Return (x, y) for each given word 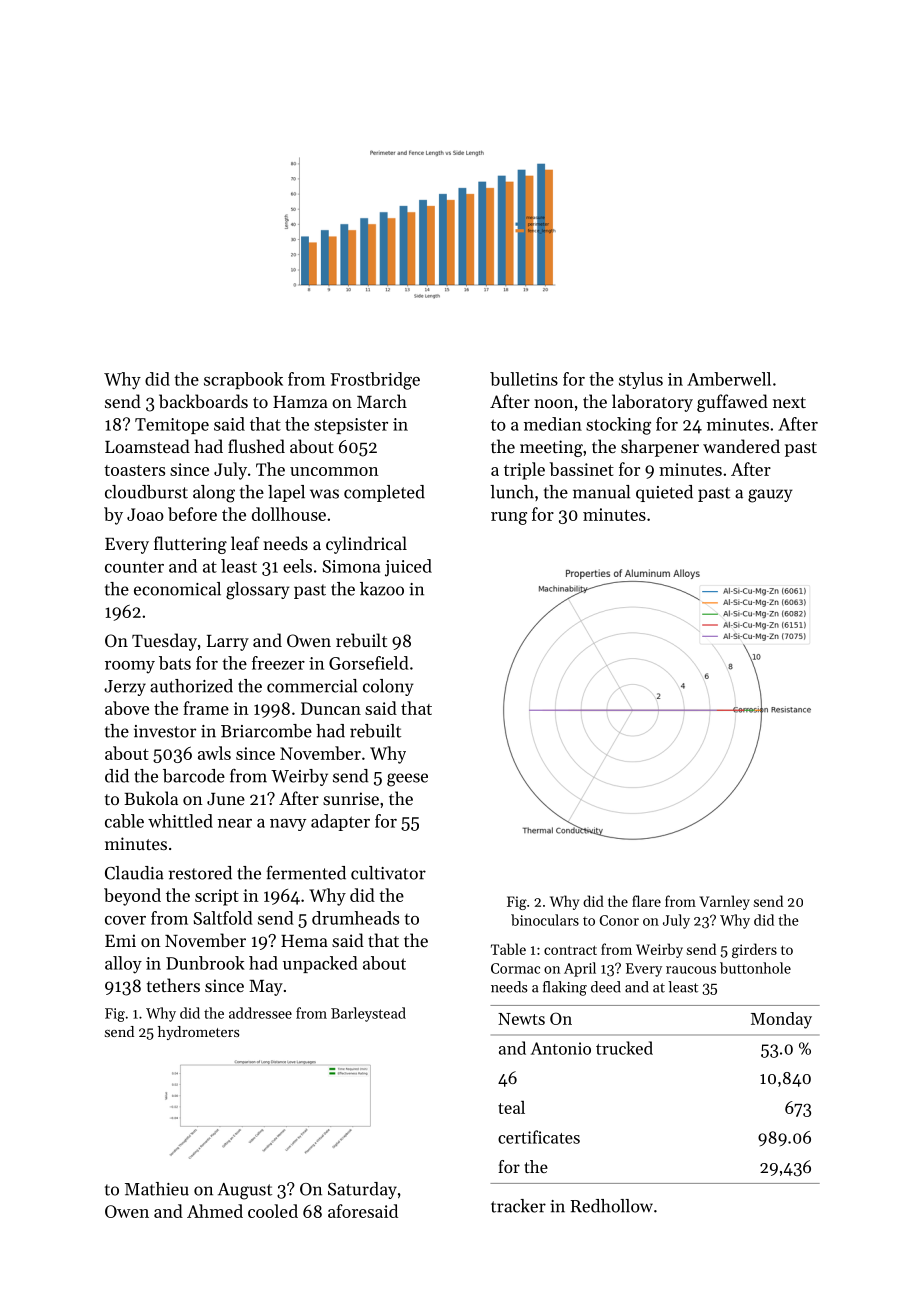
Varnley (724, 902)
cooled (273, 1211)
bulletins (524, 379)
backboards (203, 401)
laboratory (652, 403)
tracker (518, 1206)
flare (646, 901)
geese (407, 780)
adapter (340, 822)
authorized (191, 686)
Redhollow (611, 1206)
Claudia (134, 873)
